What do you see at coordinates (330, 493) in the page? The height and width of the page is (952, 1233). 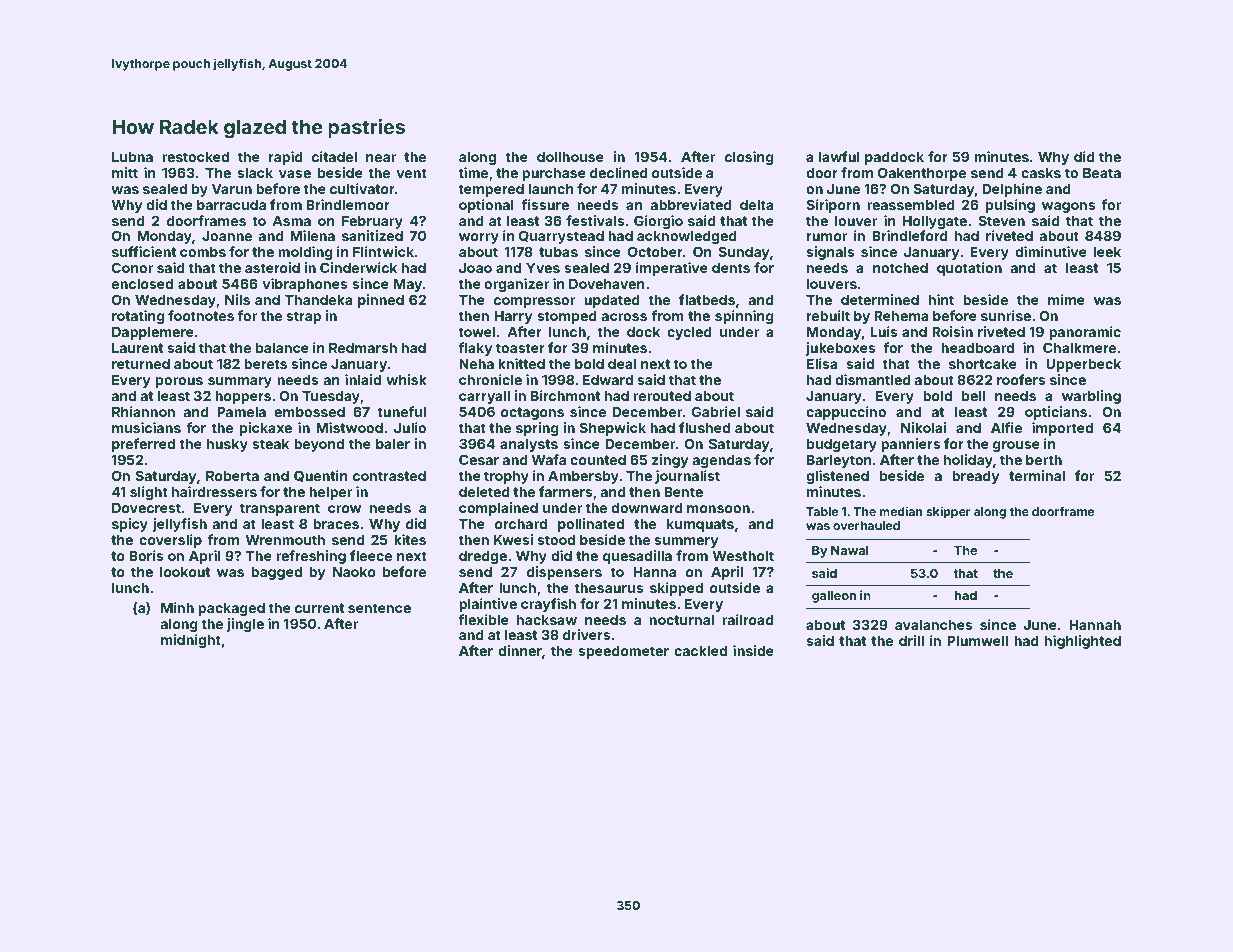 I see `helper` at bounding box center [330, 493].
